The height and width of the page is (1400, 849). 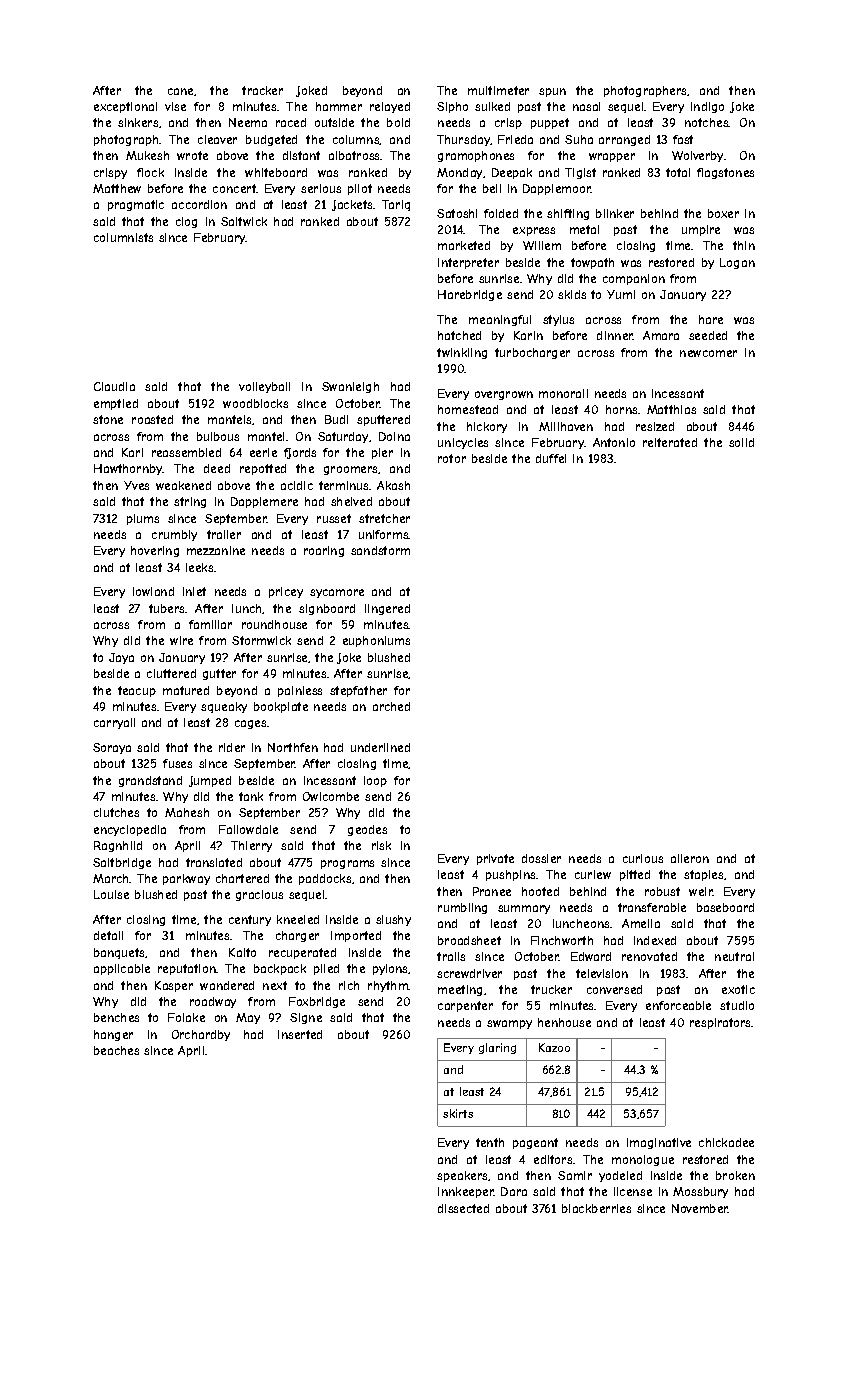 What do you see at coordinates (112, 748) in the page?
I see `Soraya` at bounding box center [112, 748].
